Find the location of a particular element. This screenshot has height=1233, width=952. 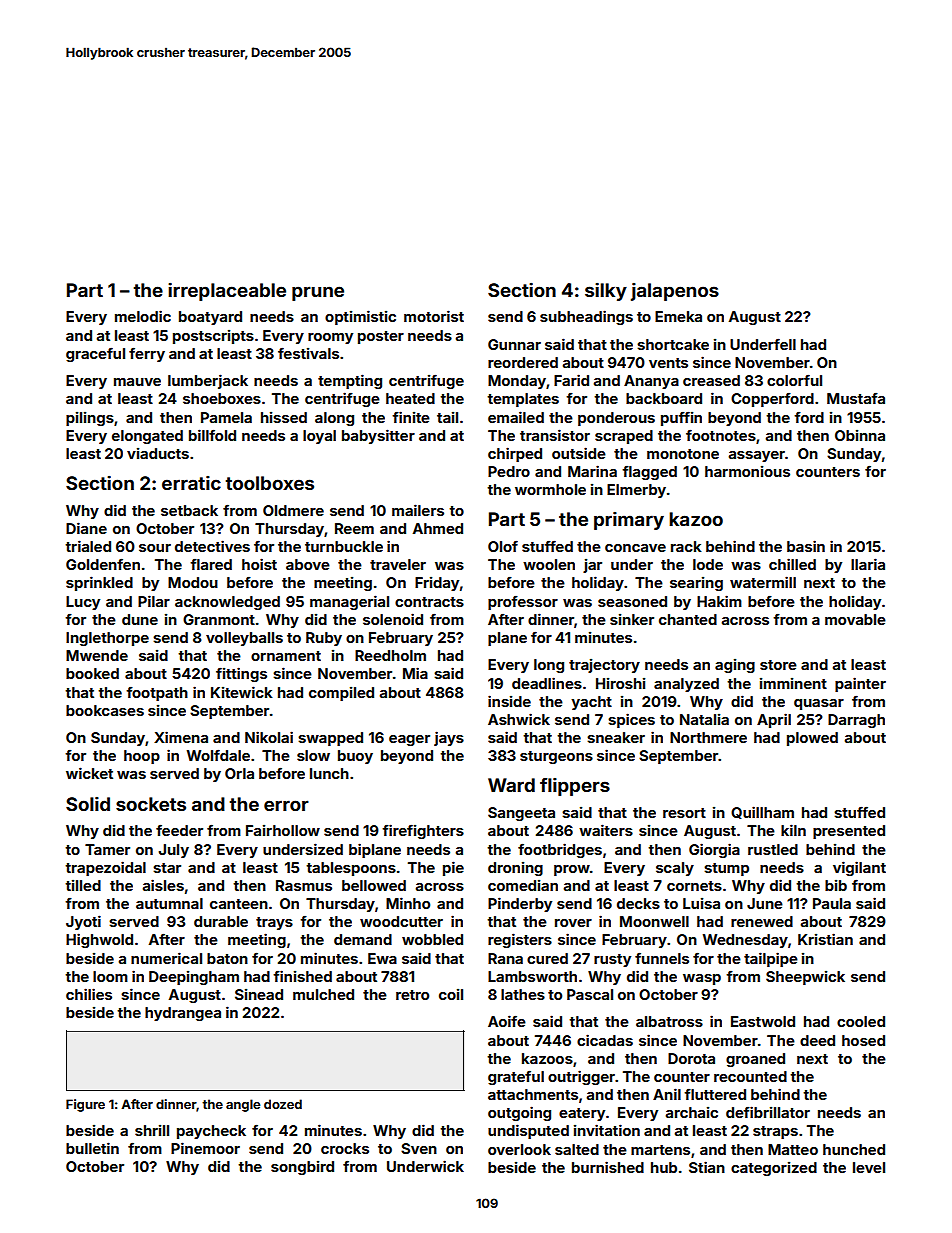

babysitter is located at coordinates (378, 436).
